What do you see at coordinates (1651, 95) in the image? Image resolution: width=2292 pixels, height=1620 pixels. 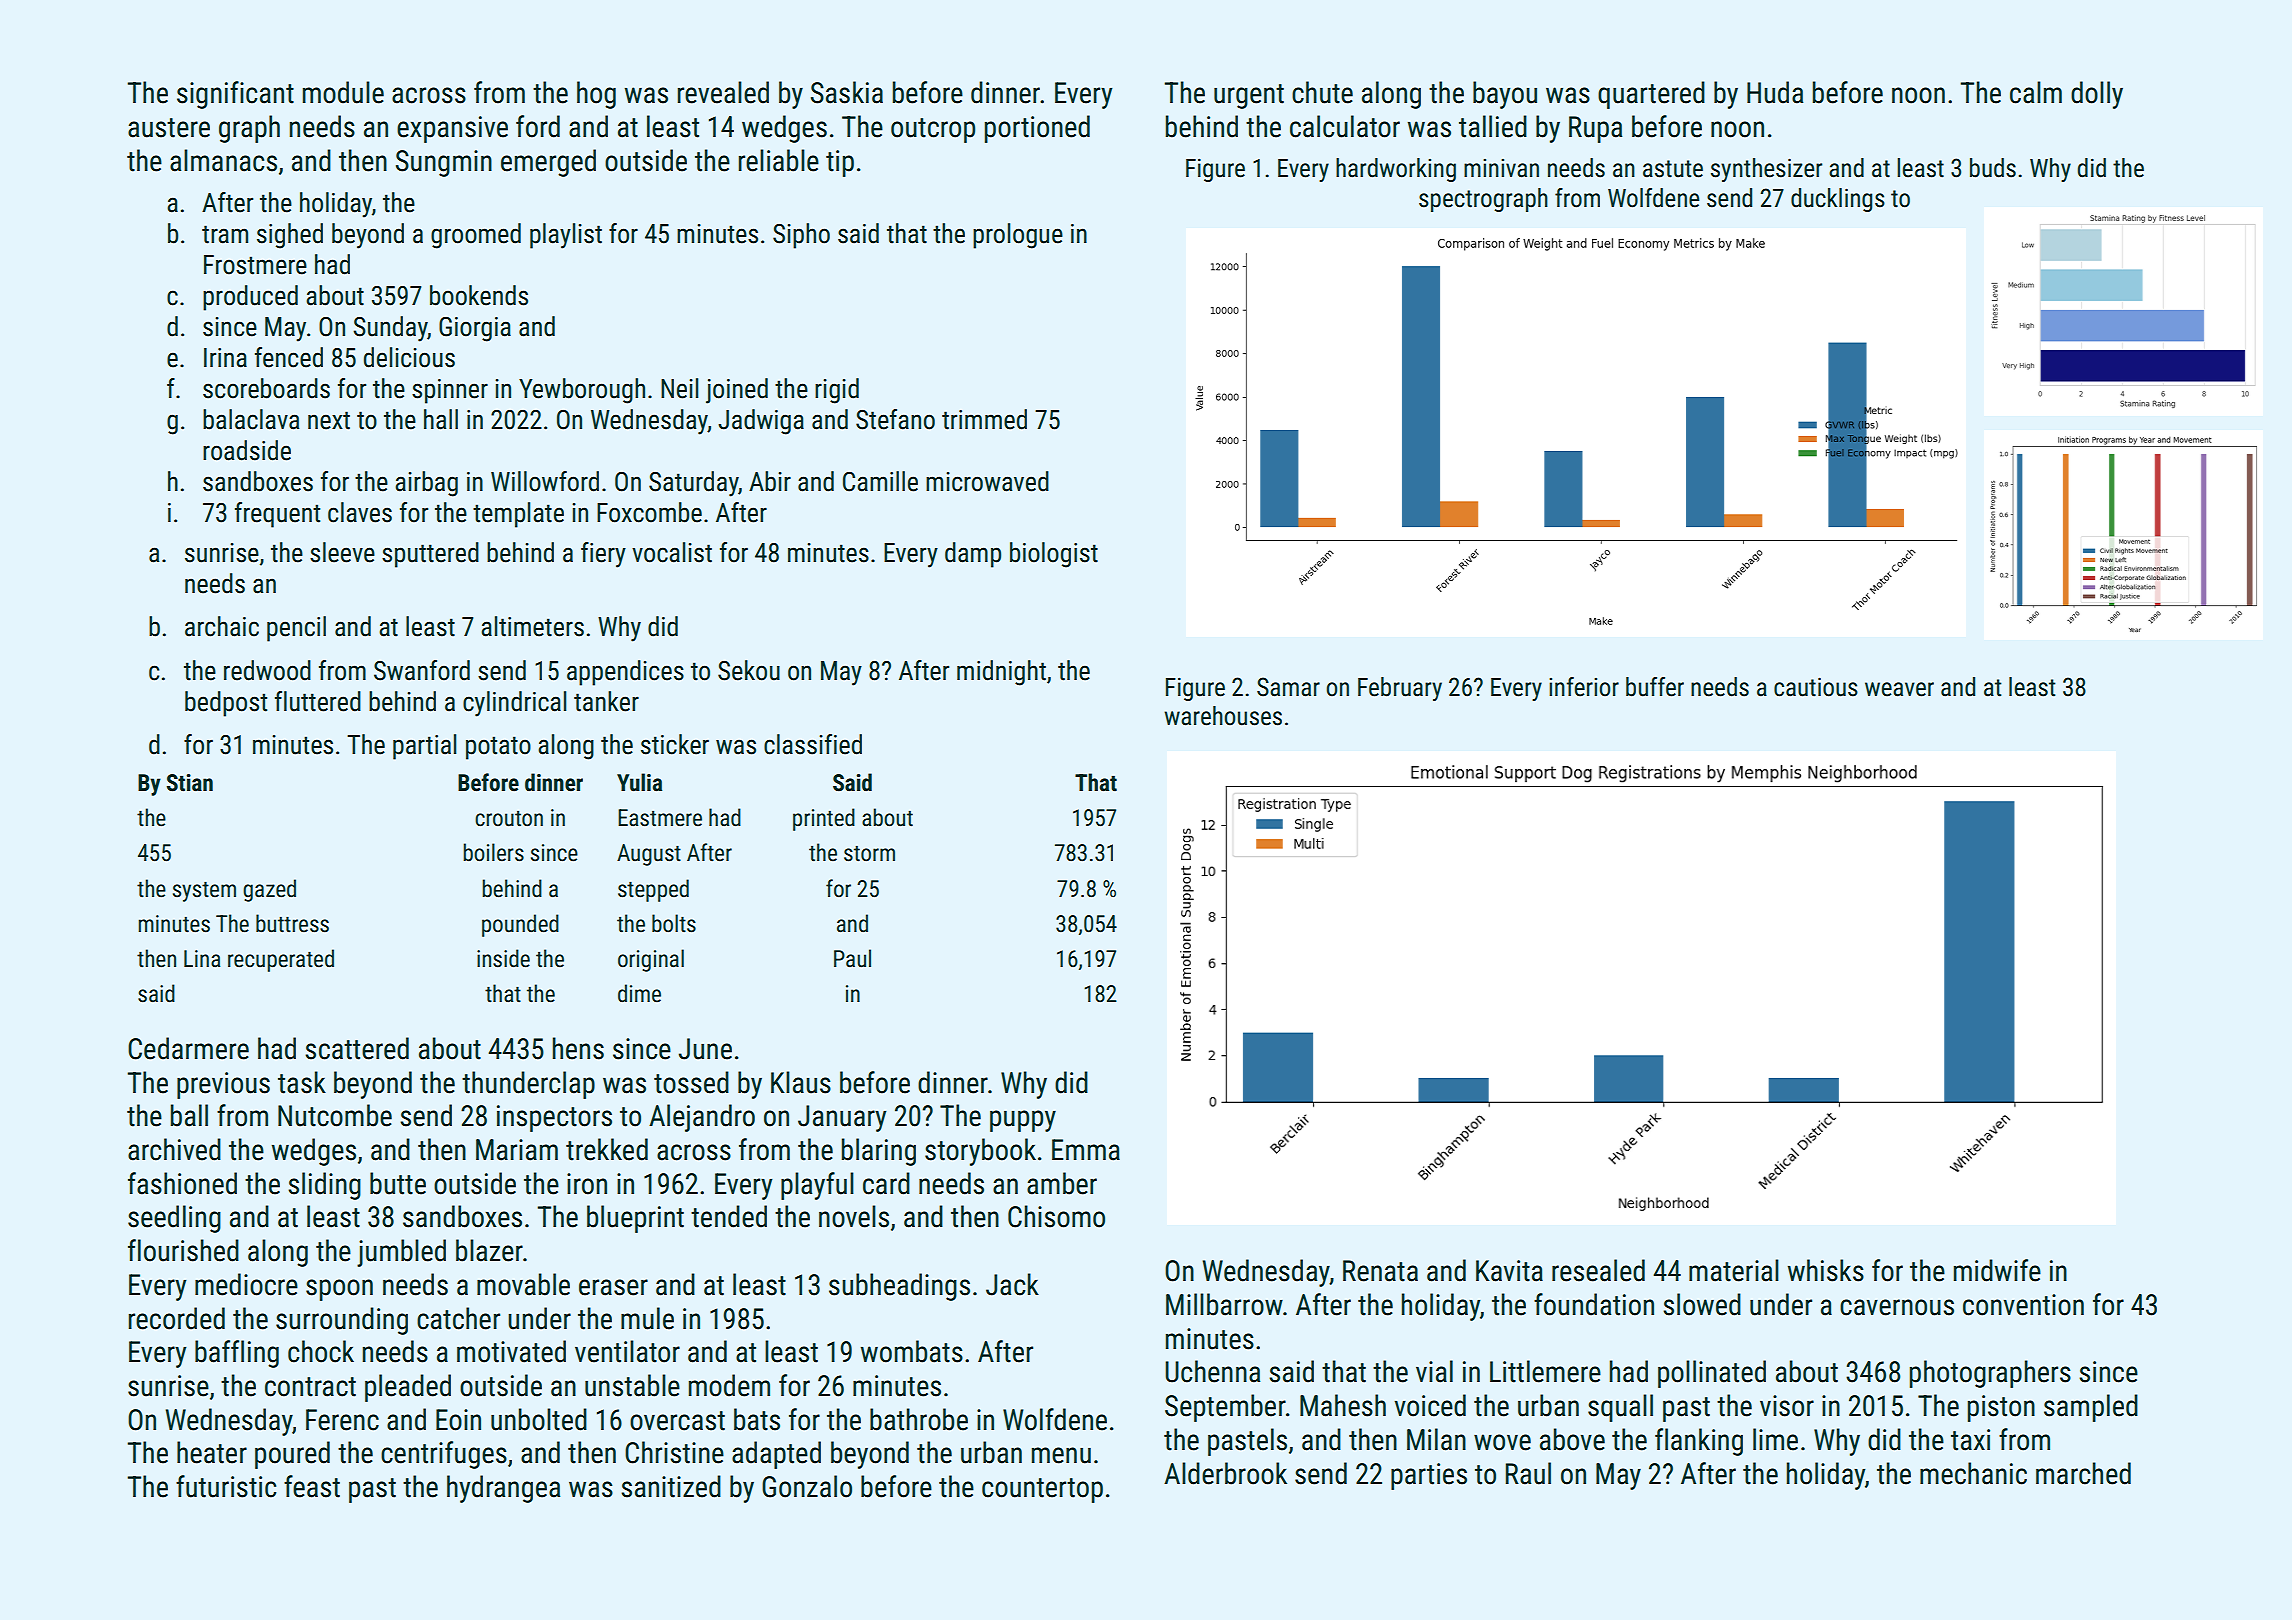 I see `quartered` at bounding box center [1651, 95].
